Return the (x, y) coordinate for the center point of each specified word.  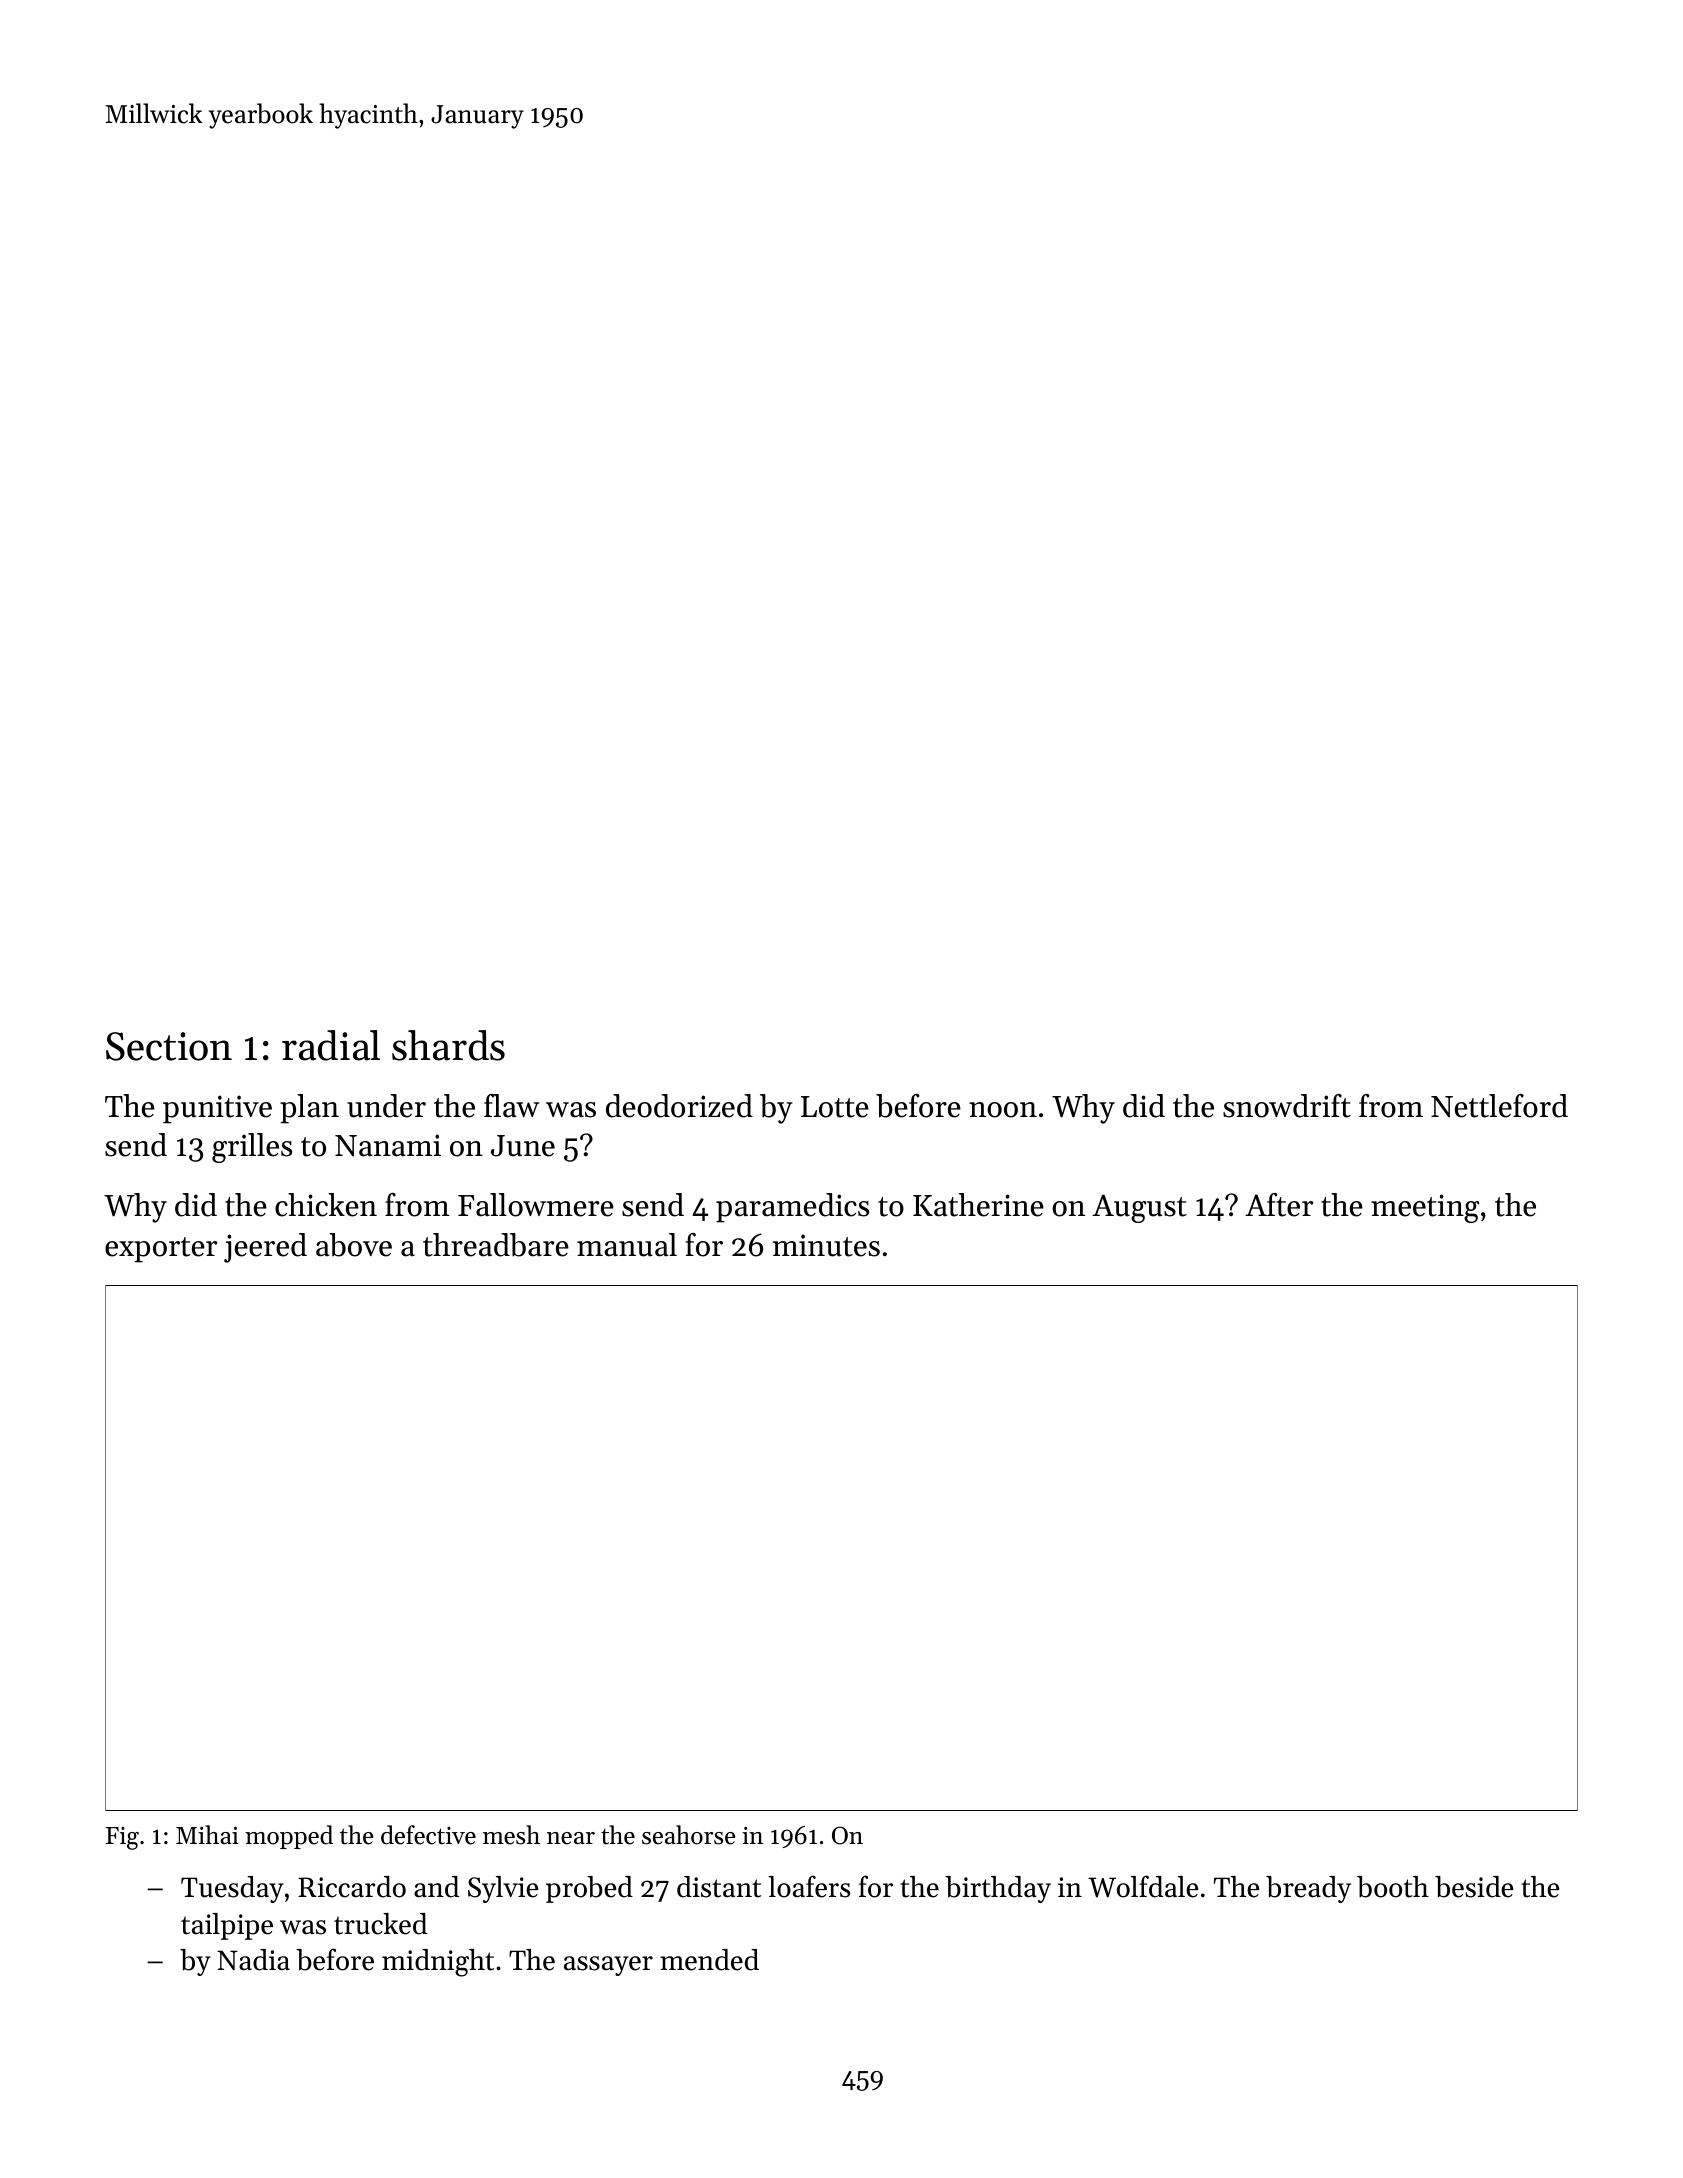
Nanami (388, 1145)
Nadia (253, 1960)
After (1279, 1205)
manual (627, 1245)
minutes (826, 1245)
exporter (161, 1250)
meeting (1425, 1208)
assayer (608, 1966)
